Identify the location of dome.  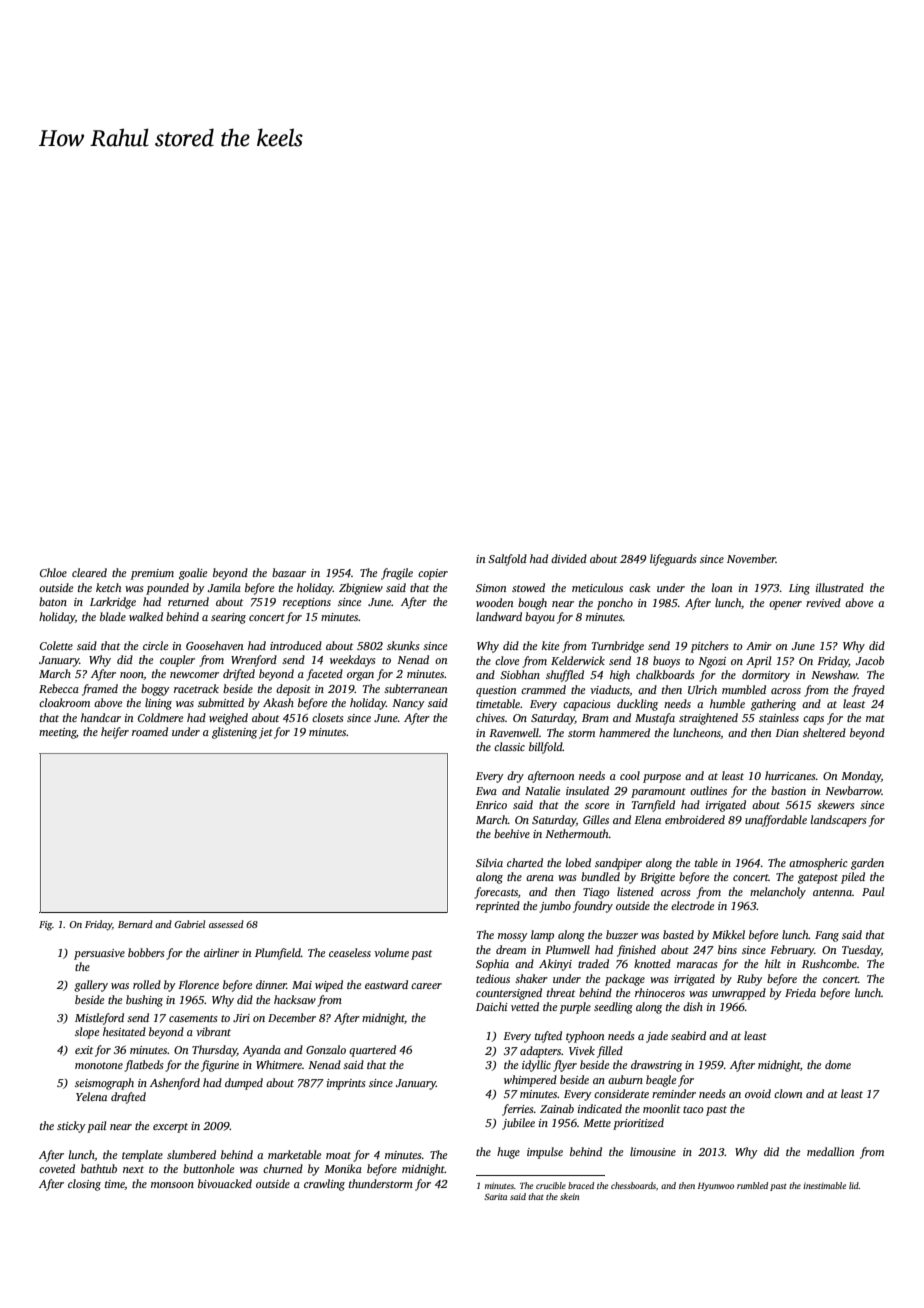
(838, 1064).
